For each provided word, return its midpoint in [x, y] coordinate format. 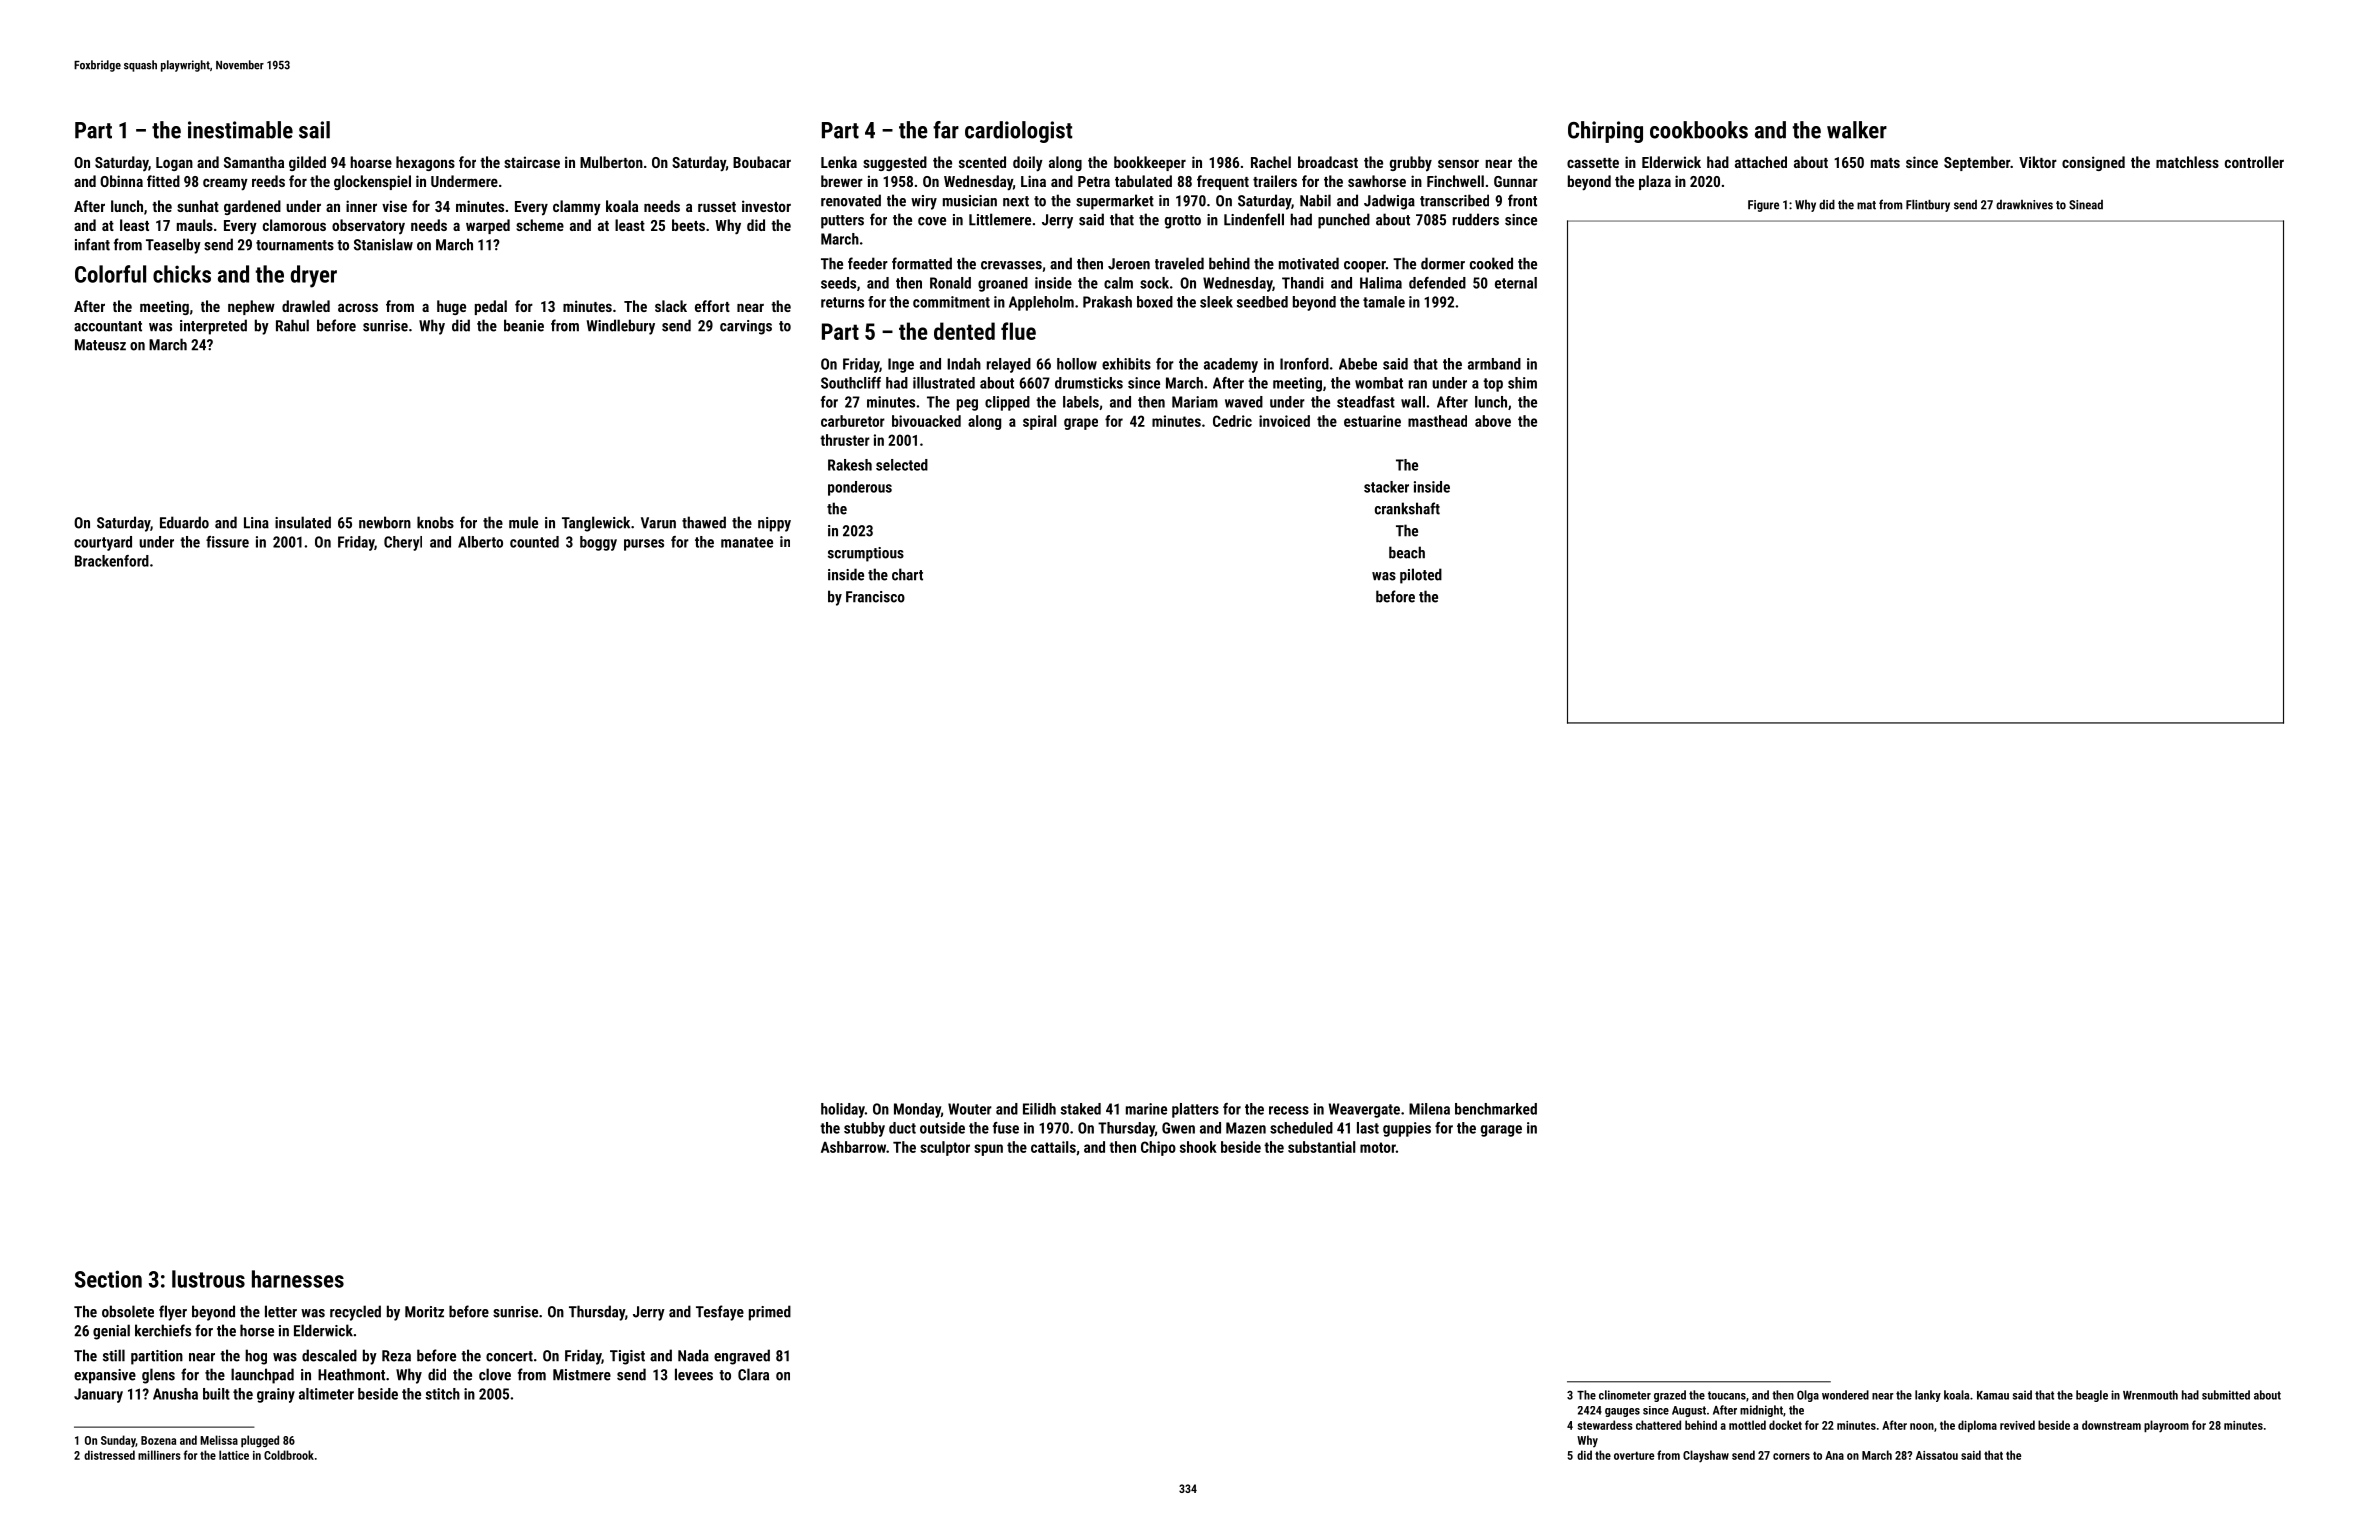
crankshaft [1407, 508]
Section [108, 1279]
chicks [182, 274]
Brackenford [112, 561]
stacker [1386, 487]
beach [1407, 552]
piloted [1421, 576]
